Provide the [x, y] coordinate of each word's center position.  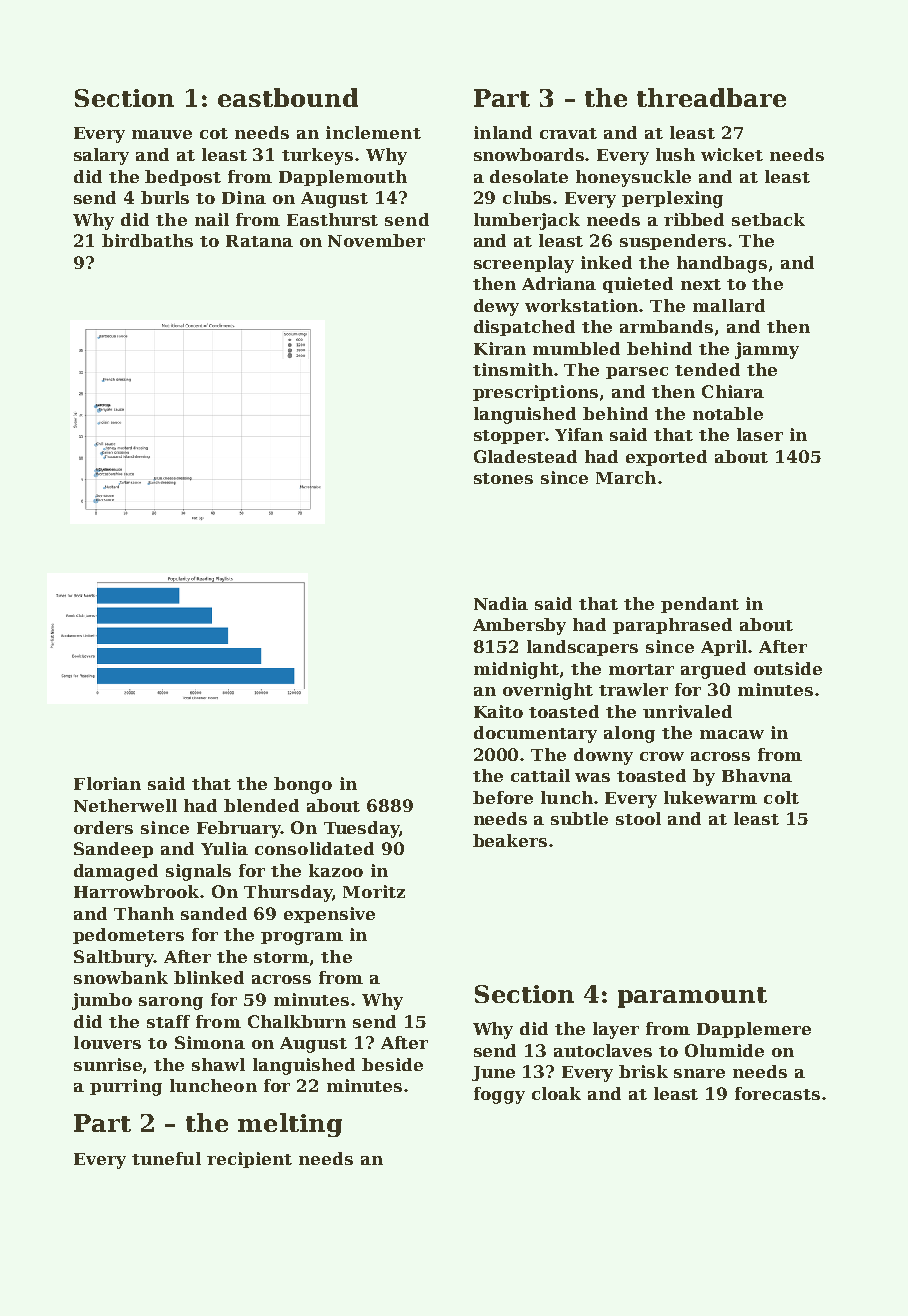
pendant [700, 605]
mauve [162, 134]
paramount [692, 997]
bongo [303, 785]
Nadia [501, 603]
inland [503, 132]
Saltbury [114, 958]
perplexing [672, 199]
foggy [499, 1095]
